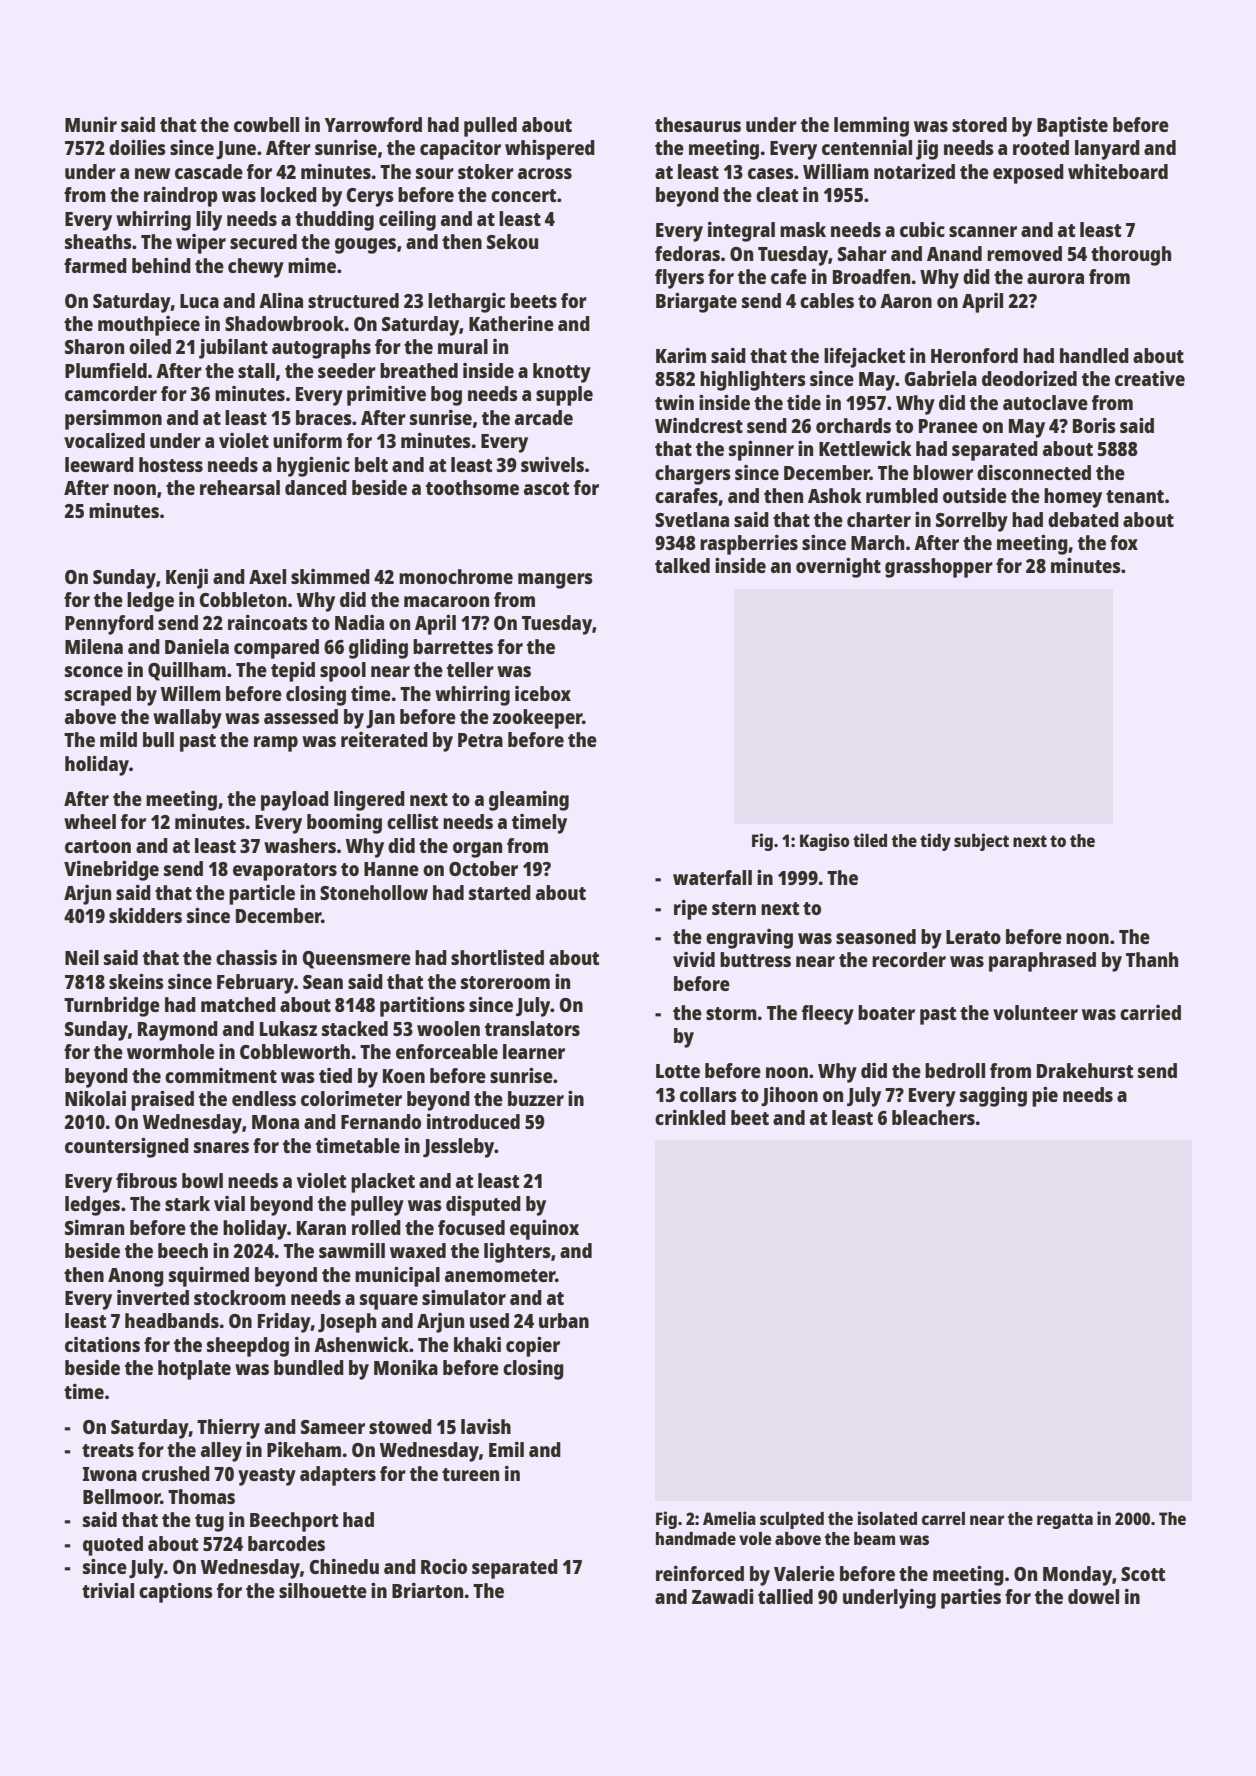  What do you see at coordinates (734, 908) in the screenshot?
I see `stern` at bounding box center [734, 908].
